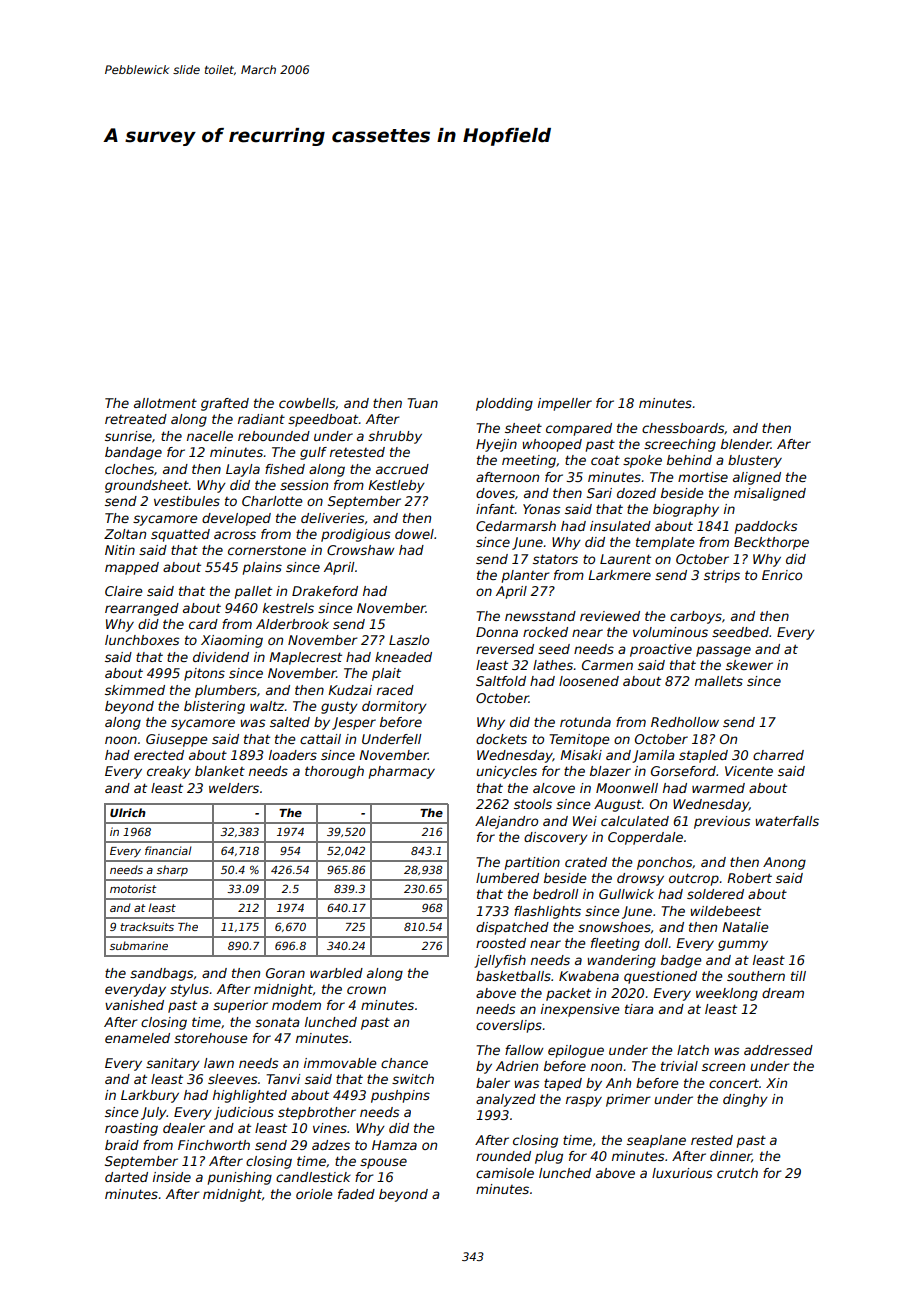 The image size is (924, 1308). Describe the element at coordinates (187, 501) in the screenshot. I see `vestibules` at that location.
